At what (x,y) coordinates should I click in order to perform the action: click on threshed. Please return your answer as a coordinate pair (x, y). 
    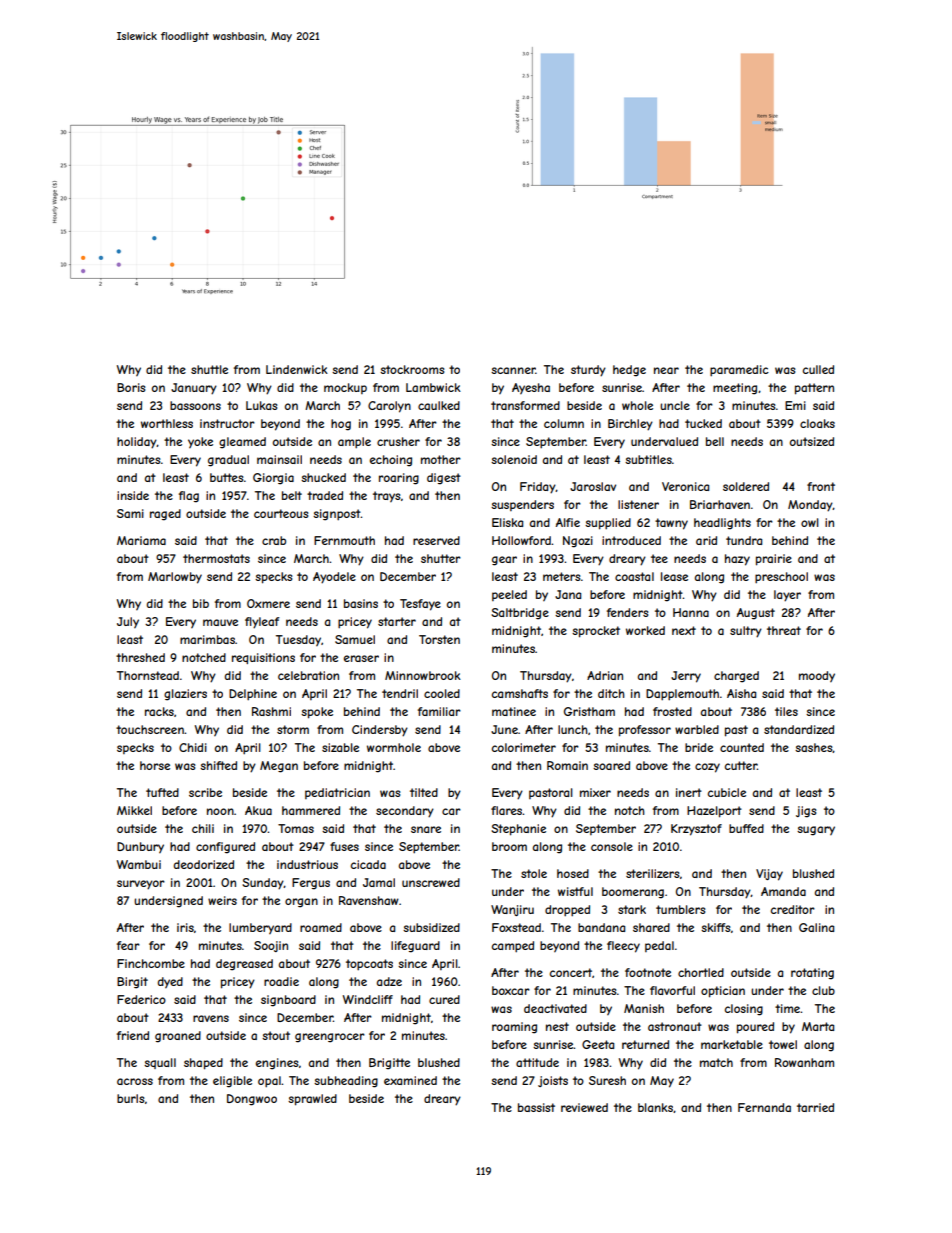
    Looking at the image, I should click on (140, 657).
